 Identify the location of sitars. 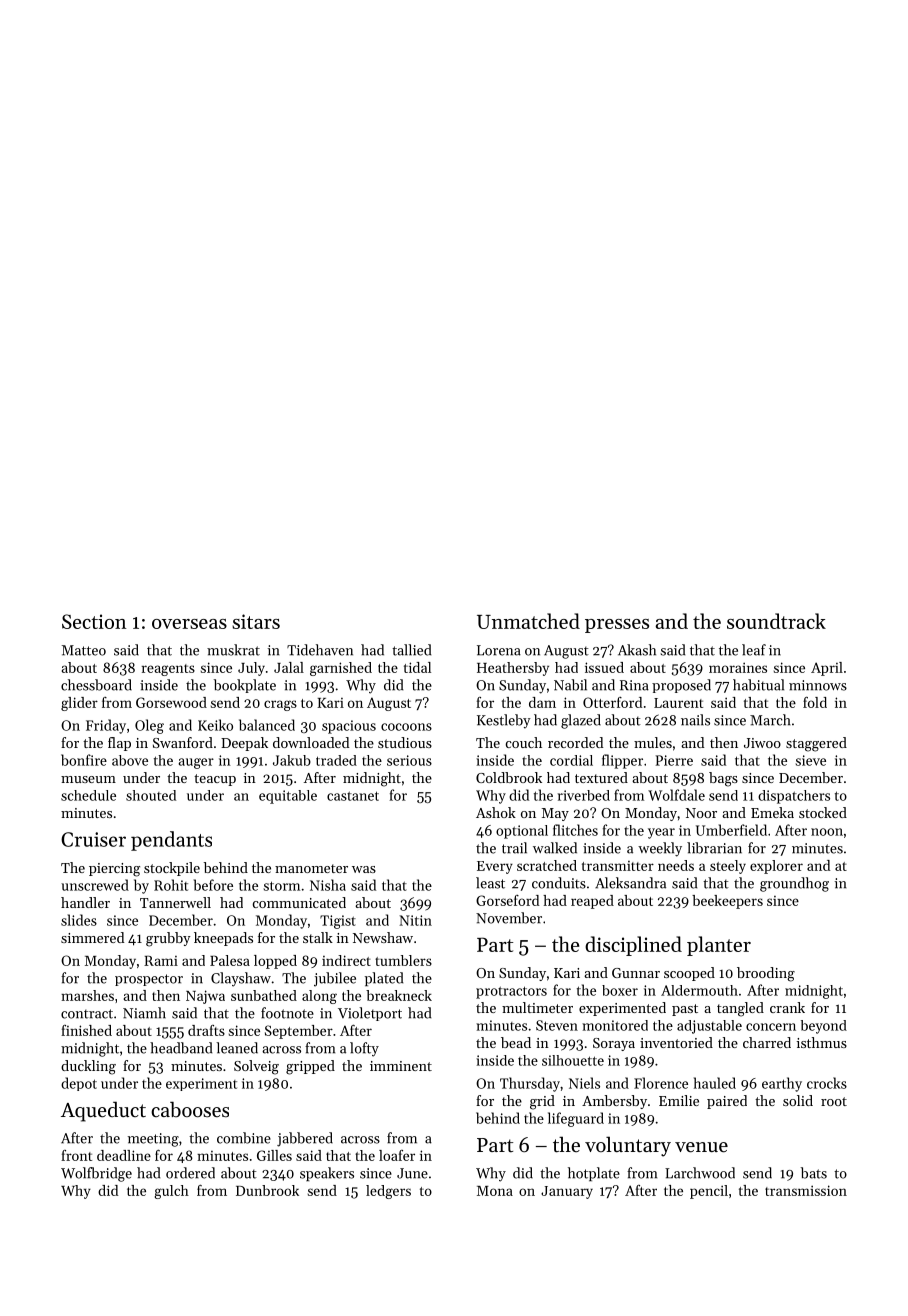
(256, 621).
